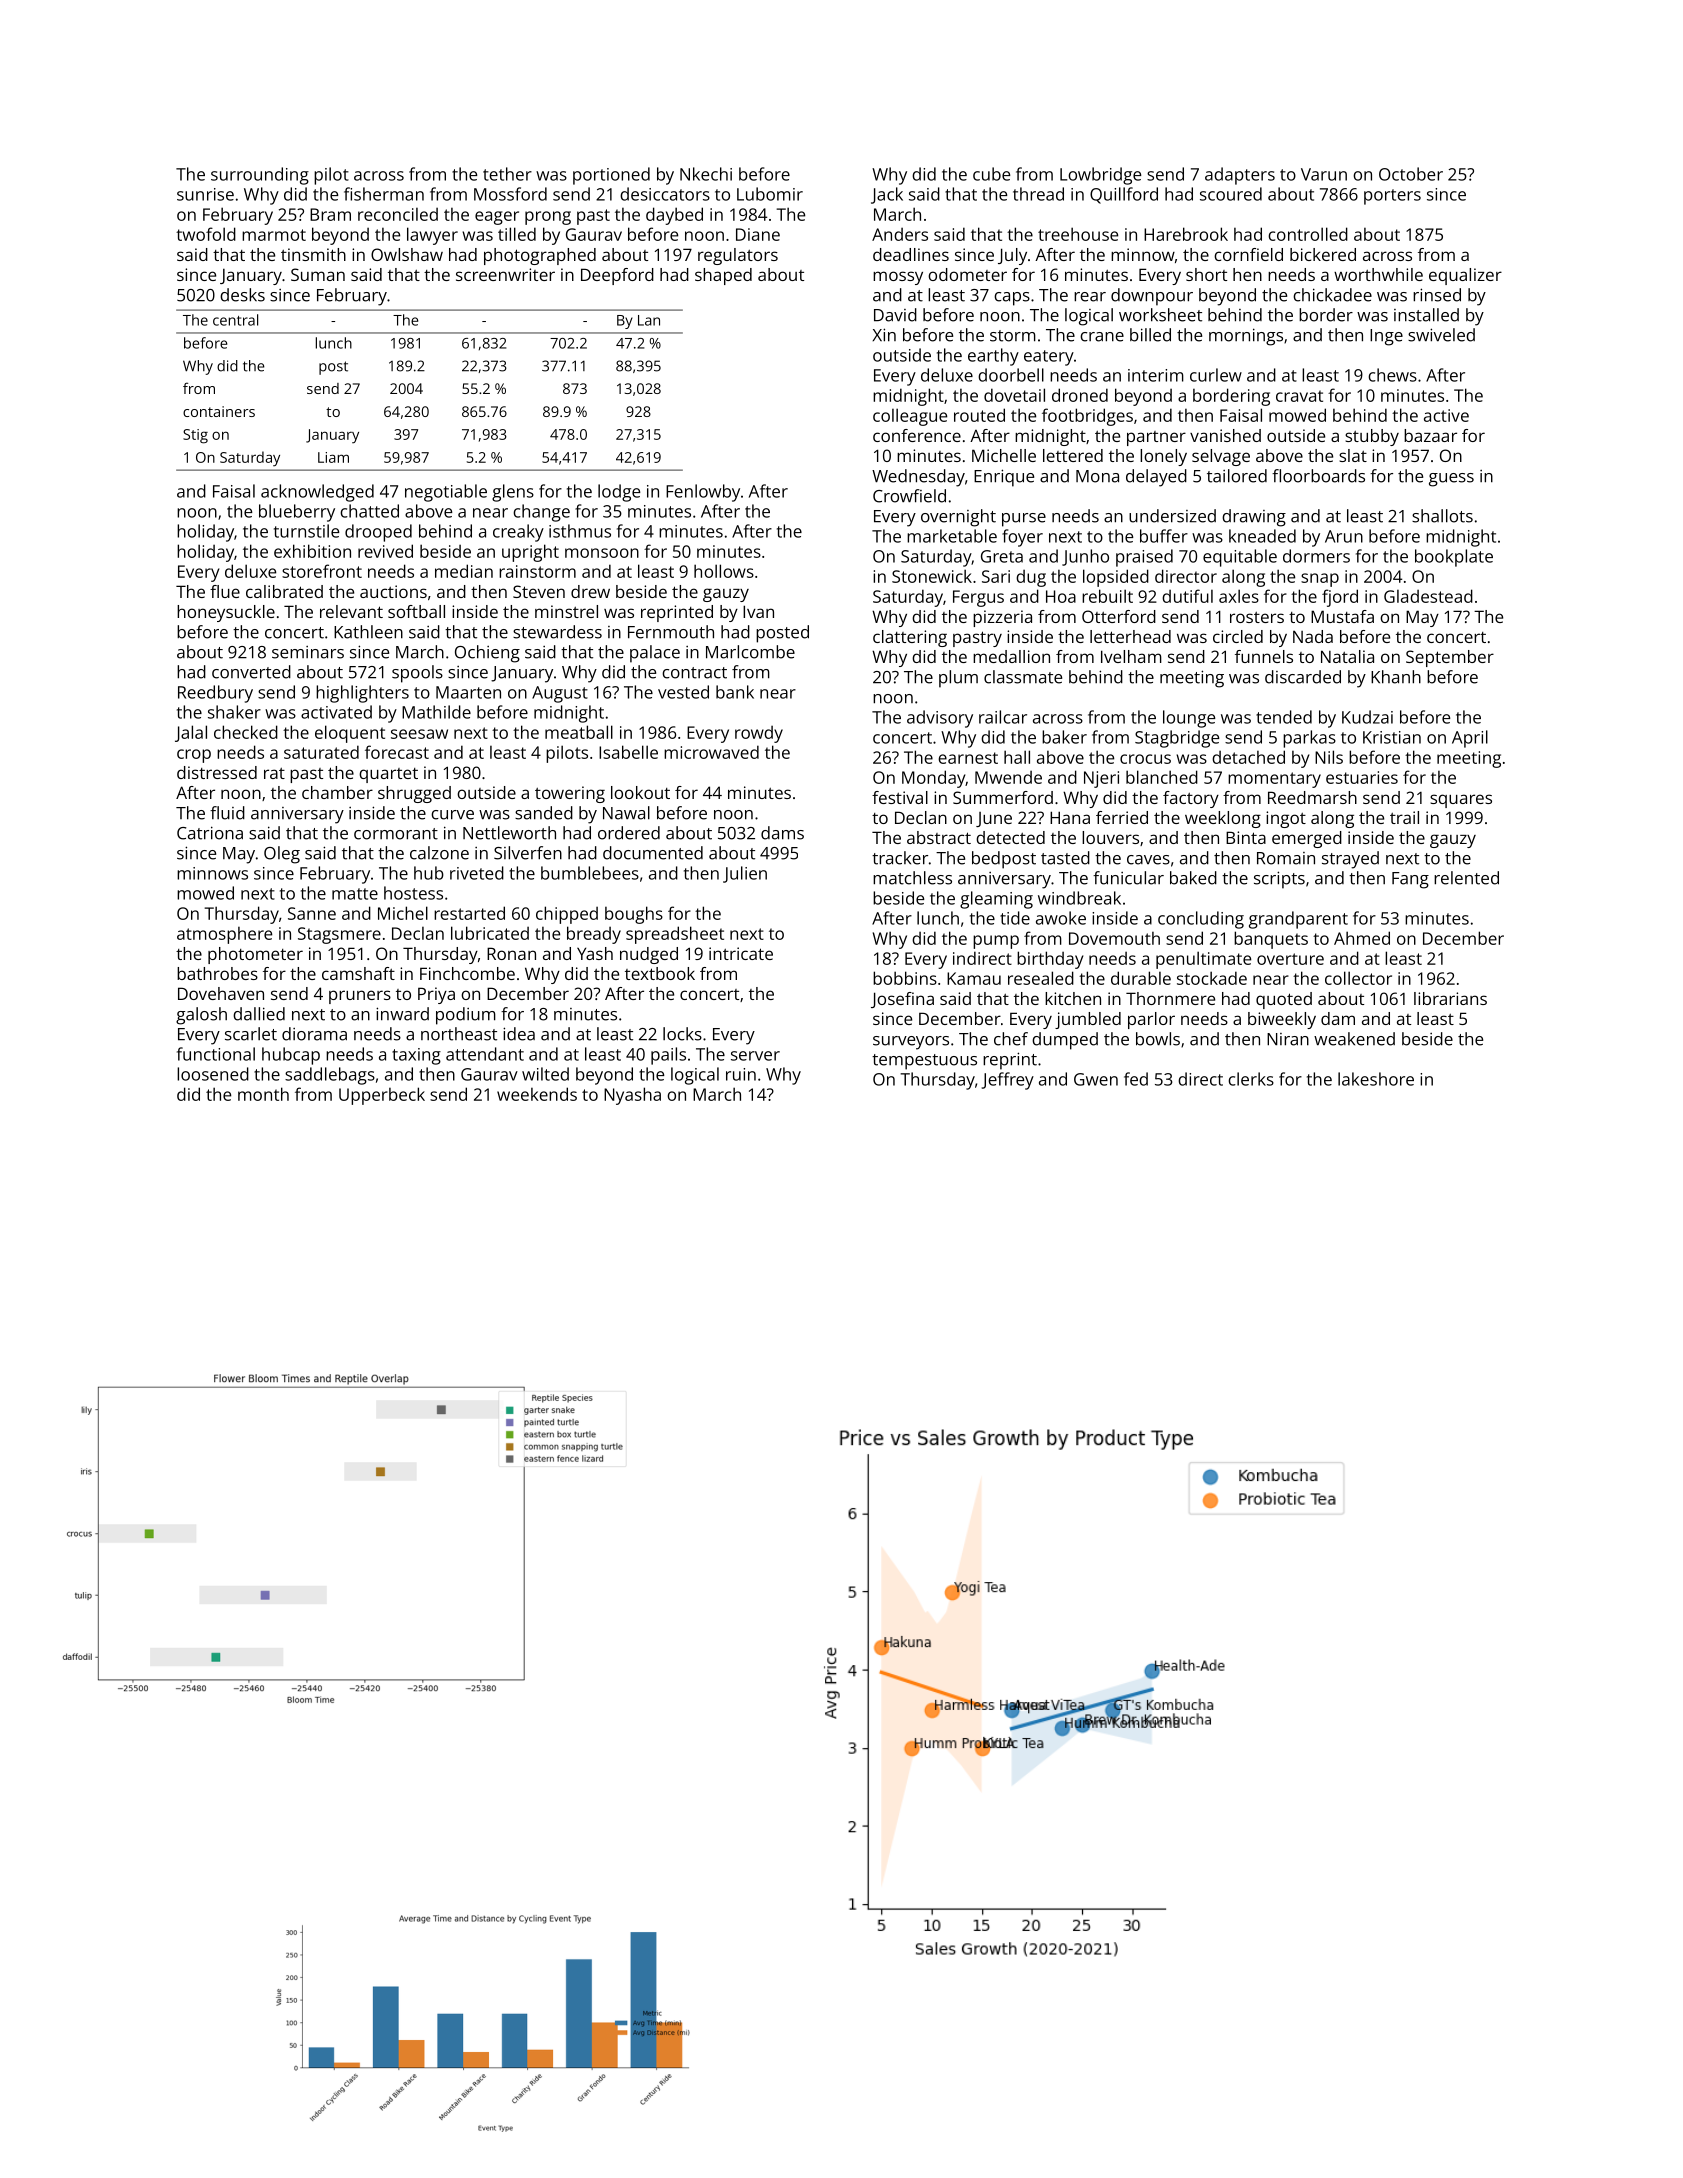 This image has height=2178, width=1683. What do you see at coordinates (1303, 677) in the image?
I see `discarded` at bounding box center [1303, 677].
